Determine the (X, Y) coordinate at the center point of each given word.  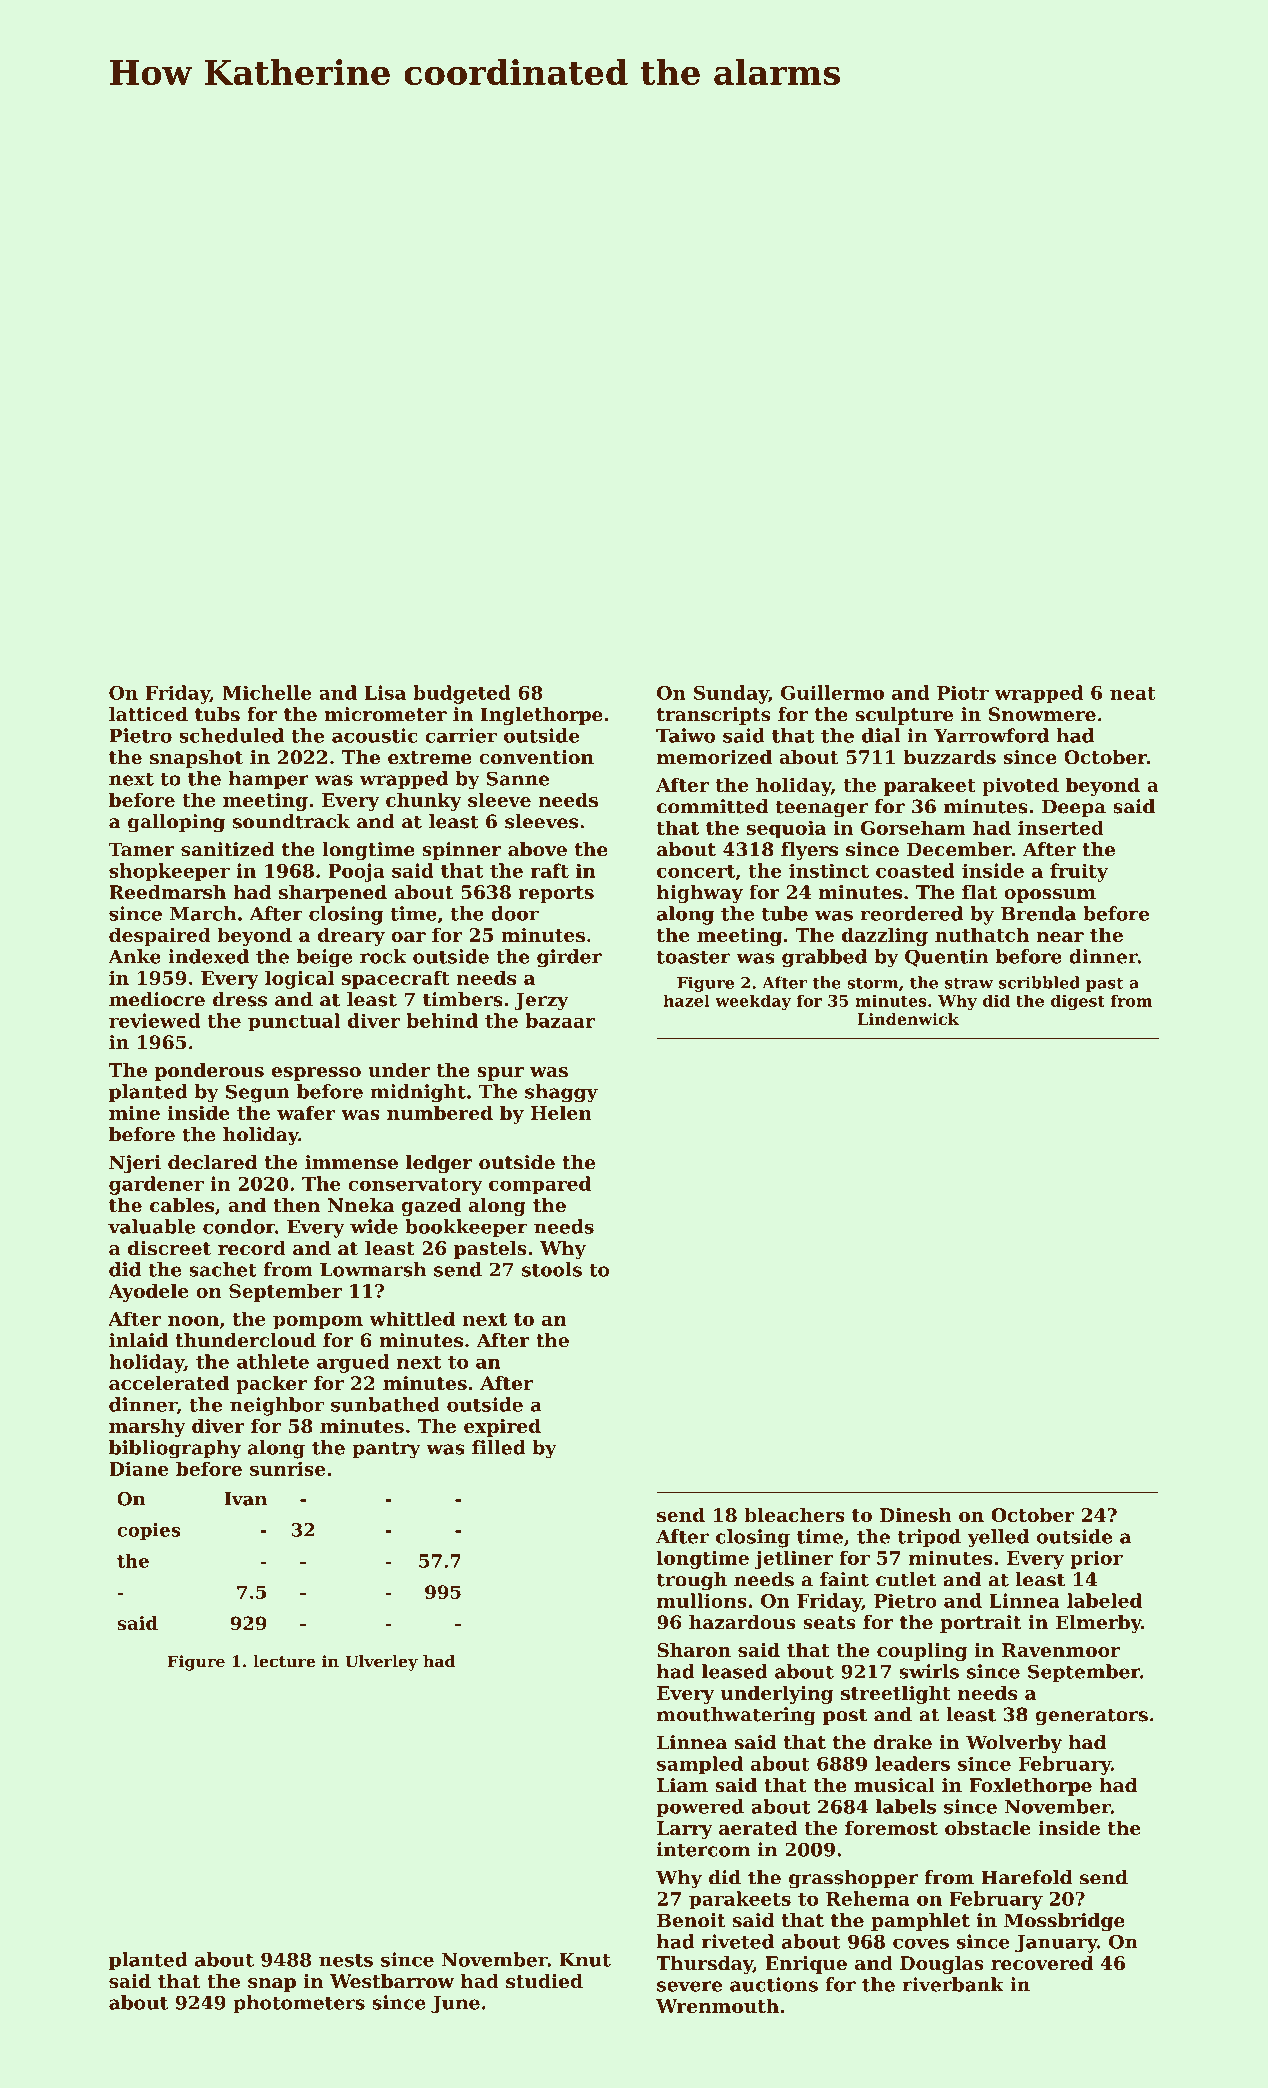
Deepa (1074, 808)
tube (785, 913)
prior (1096, 1559)
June (455, 2004)
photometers (299, 2004)
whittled (412, 1318)
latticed (148, 714)
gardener (156, 1185)
